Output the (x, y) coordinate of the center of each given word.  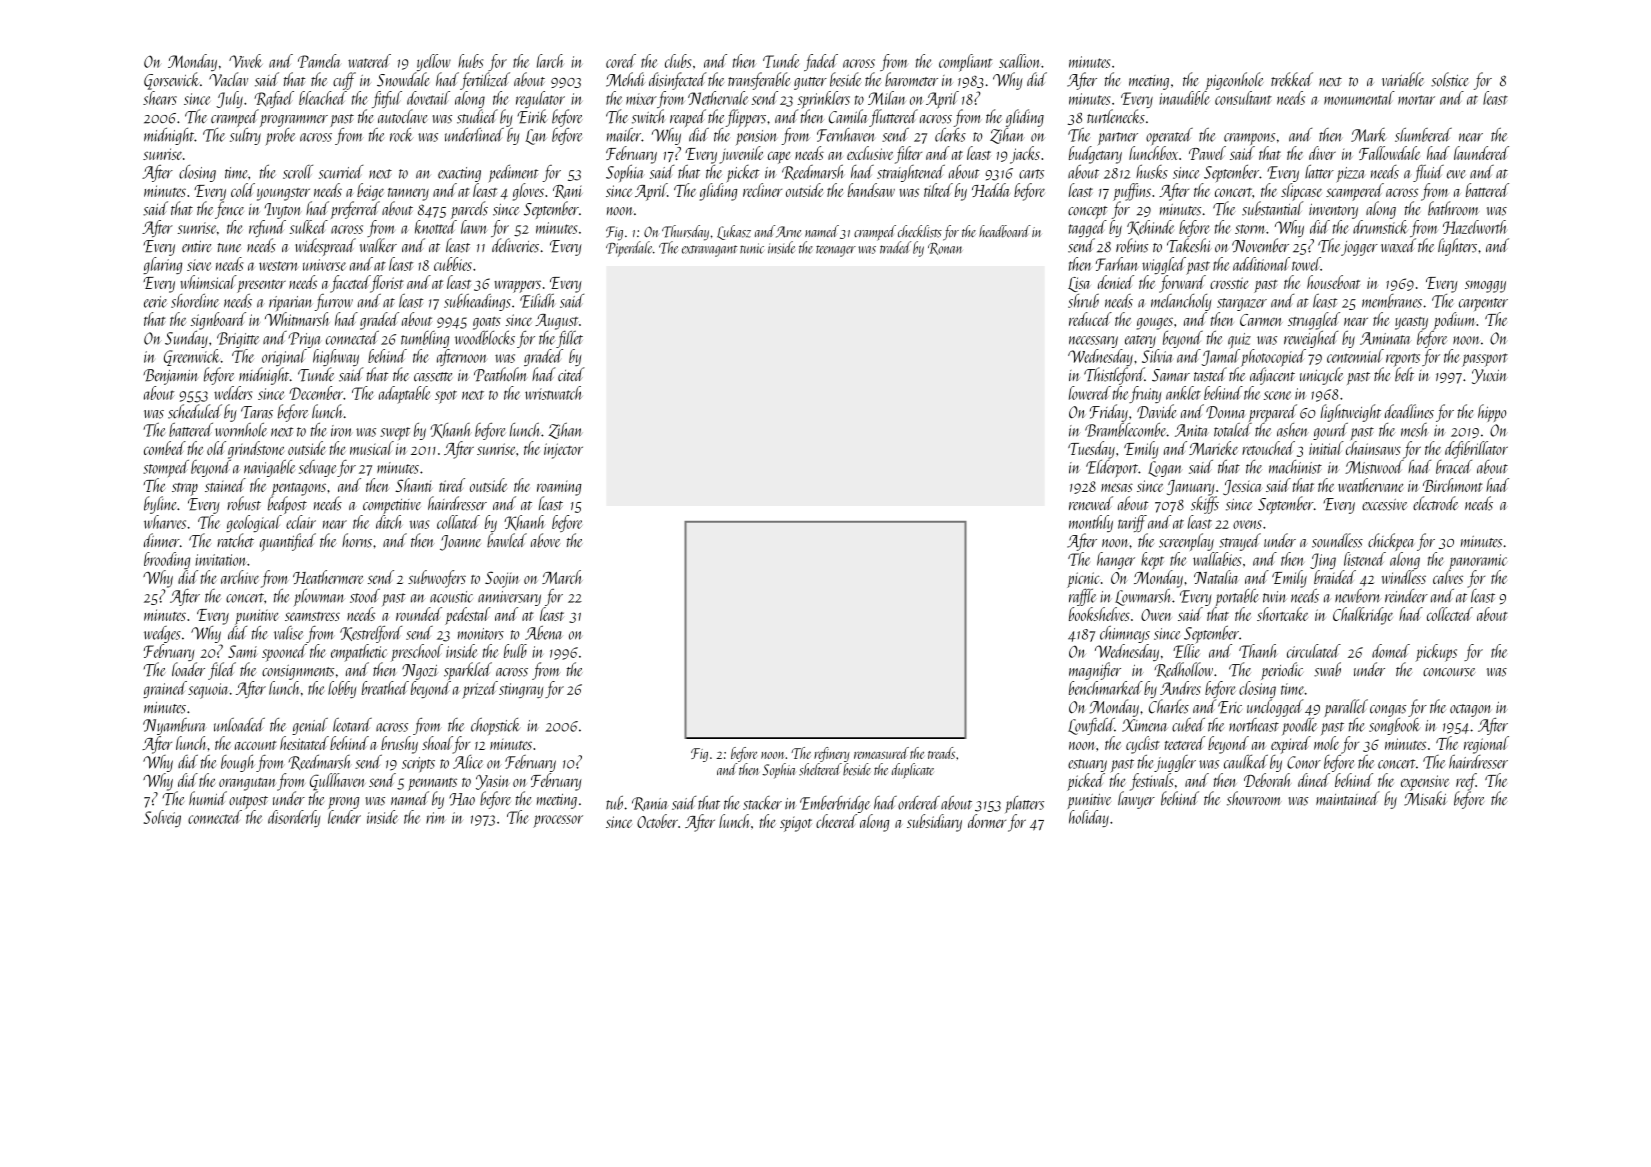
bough (238, 763)
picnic (1083, 580)
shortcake (1282, 614)
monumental (1359, 98)
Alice (468, 762)
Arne (788, 232)
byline (161, 505)
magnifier (1095, 671)
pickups (1436, 653)
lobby (342, 689)
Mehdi (625, 79)
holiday (1089, 818)
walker (378, 245)
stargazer (1242, 304)
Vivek (246, 61)
